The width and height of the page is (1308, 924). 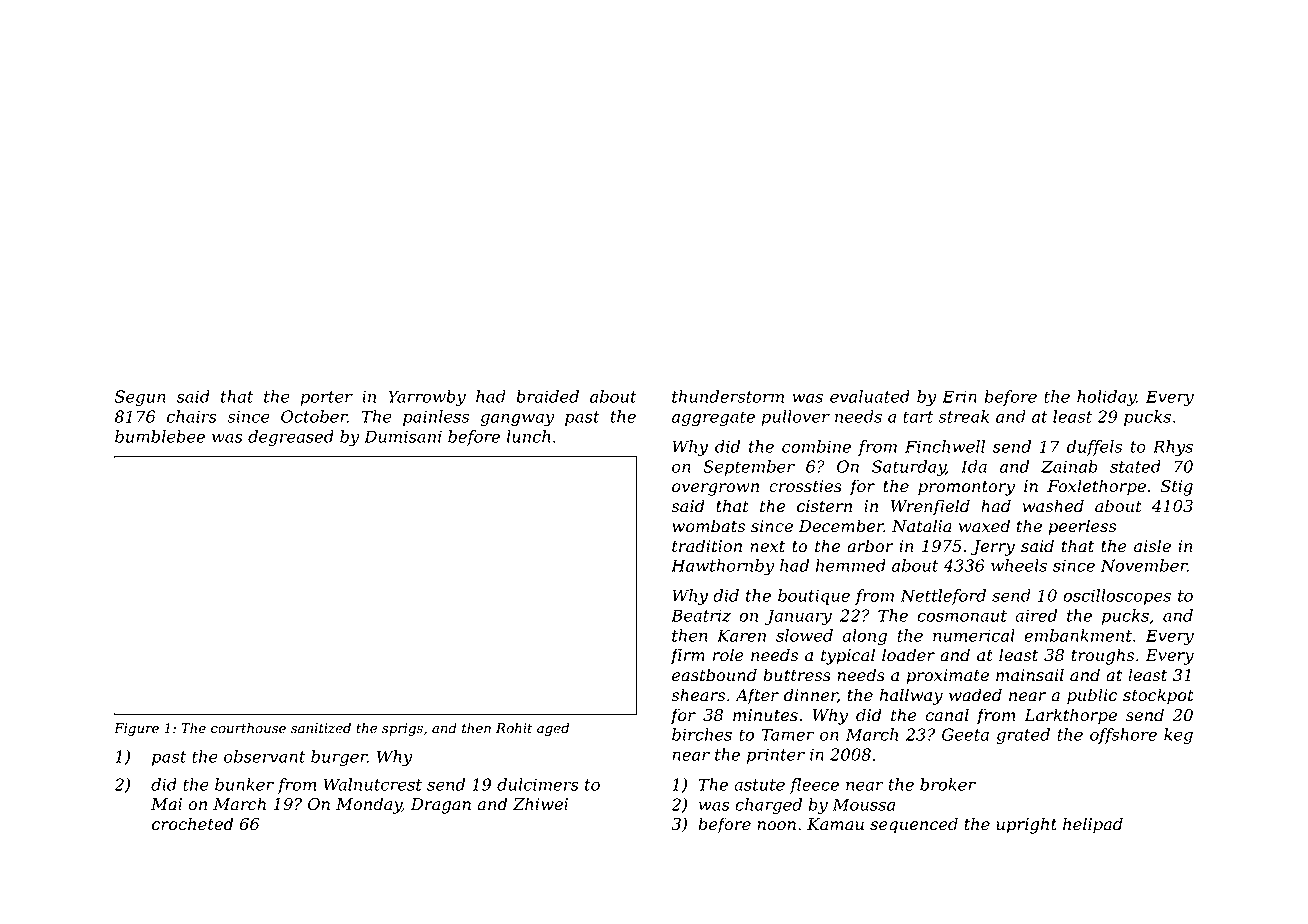 I want to click on wombats, so click(x=708, y=526).
